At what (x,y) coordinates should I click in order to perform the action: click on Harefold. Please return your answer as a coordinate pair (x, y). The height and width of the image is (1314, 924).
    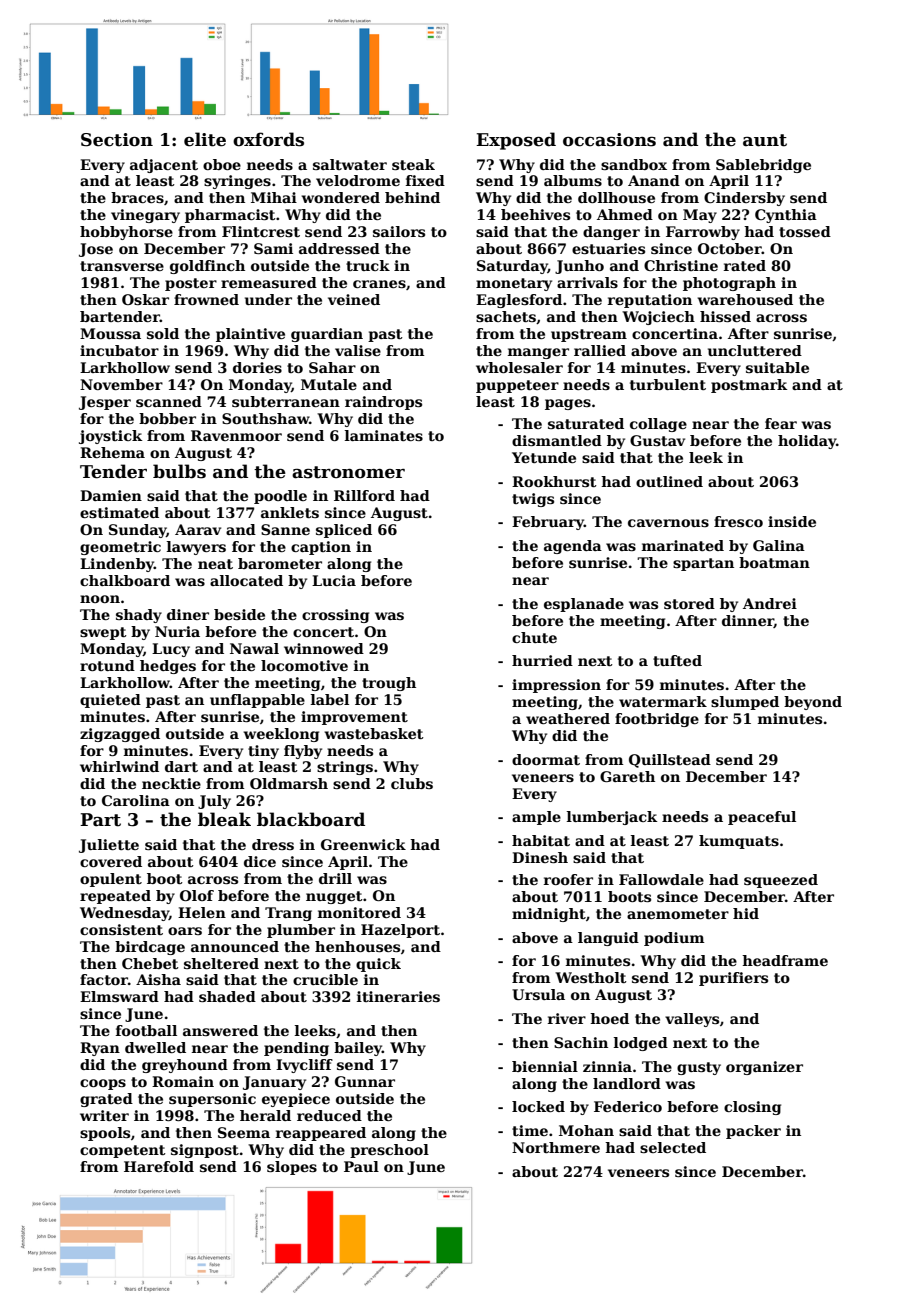
    Looking at the image, I should click on (159, 1166).
